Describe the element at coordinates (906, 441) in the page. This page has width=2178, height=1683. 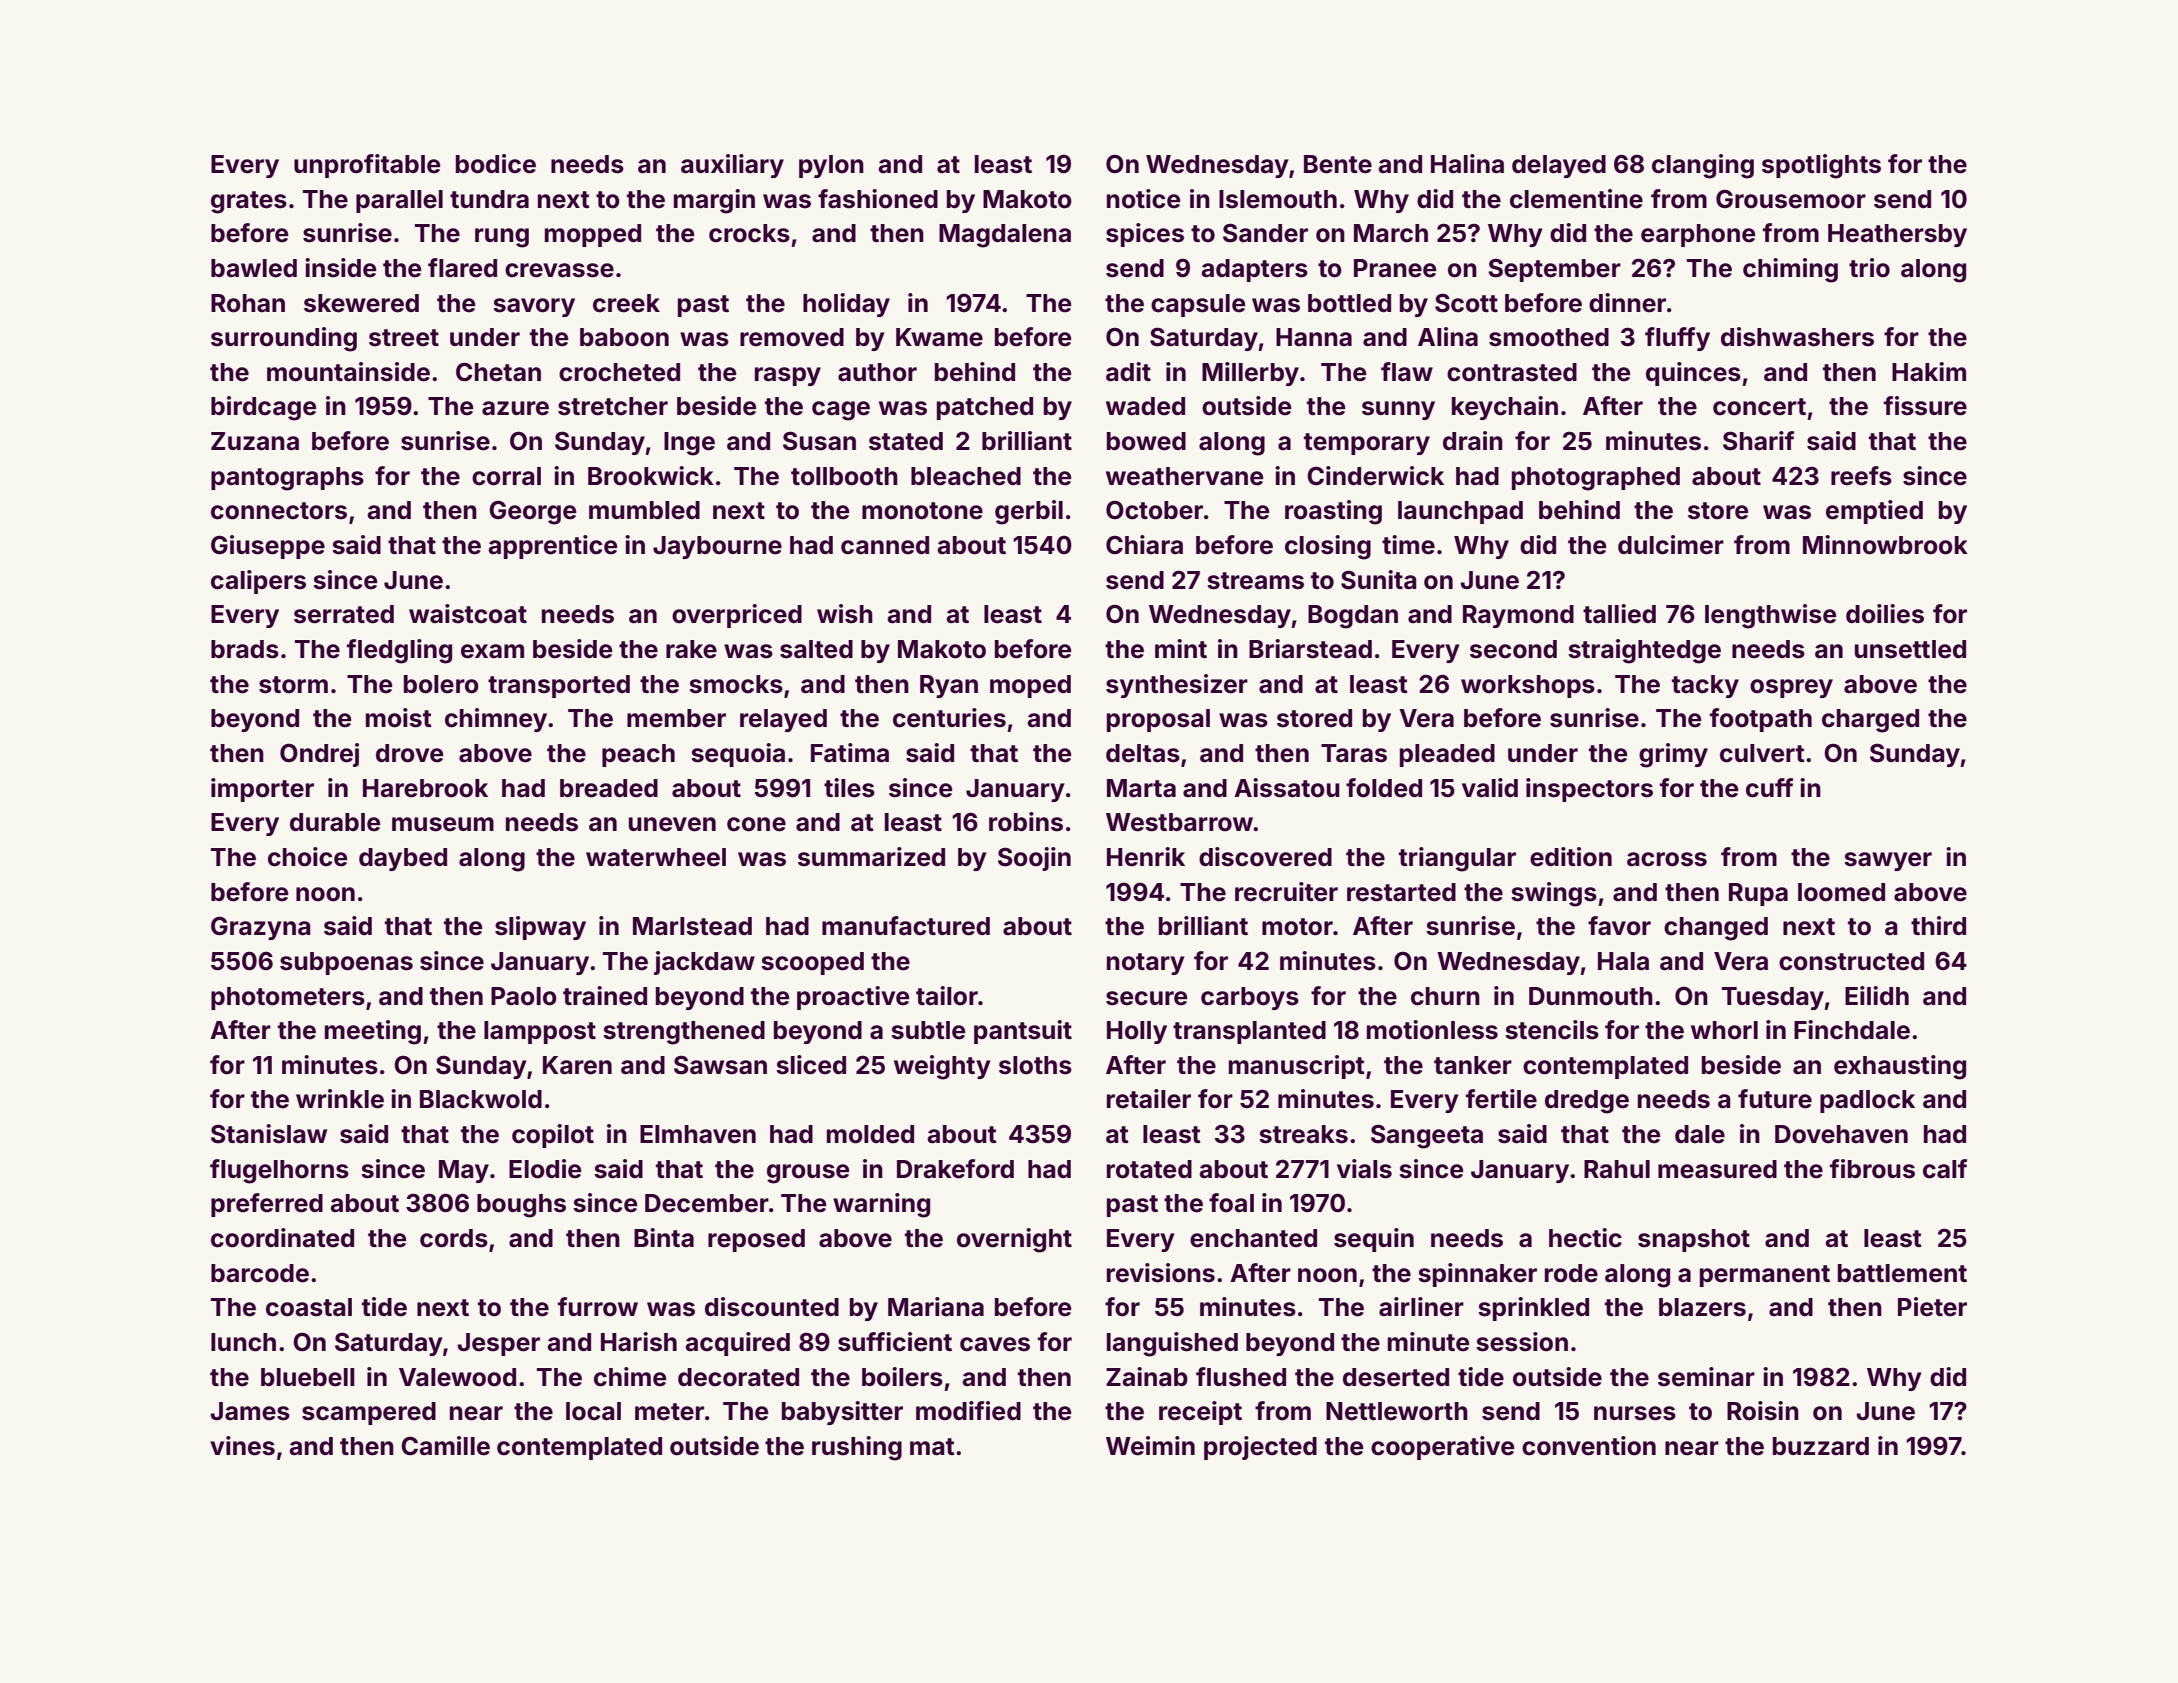
I see `stated` at that location.
